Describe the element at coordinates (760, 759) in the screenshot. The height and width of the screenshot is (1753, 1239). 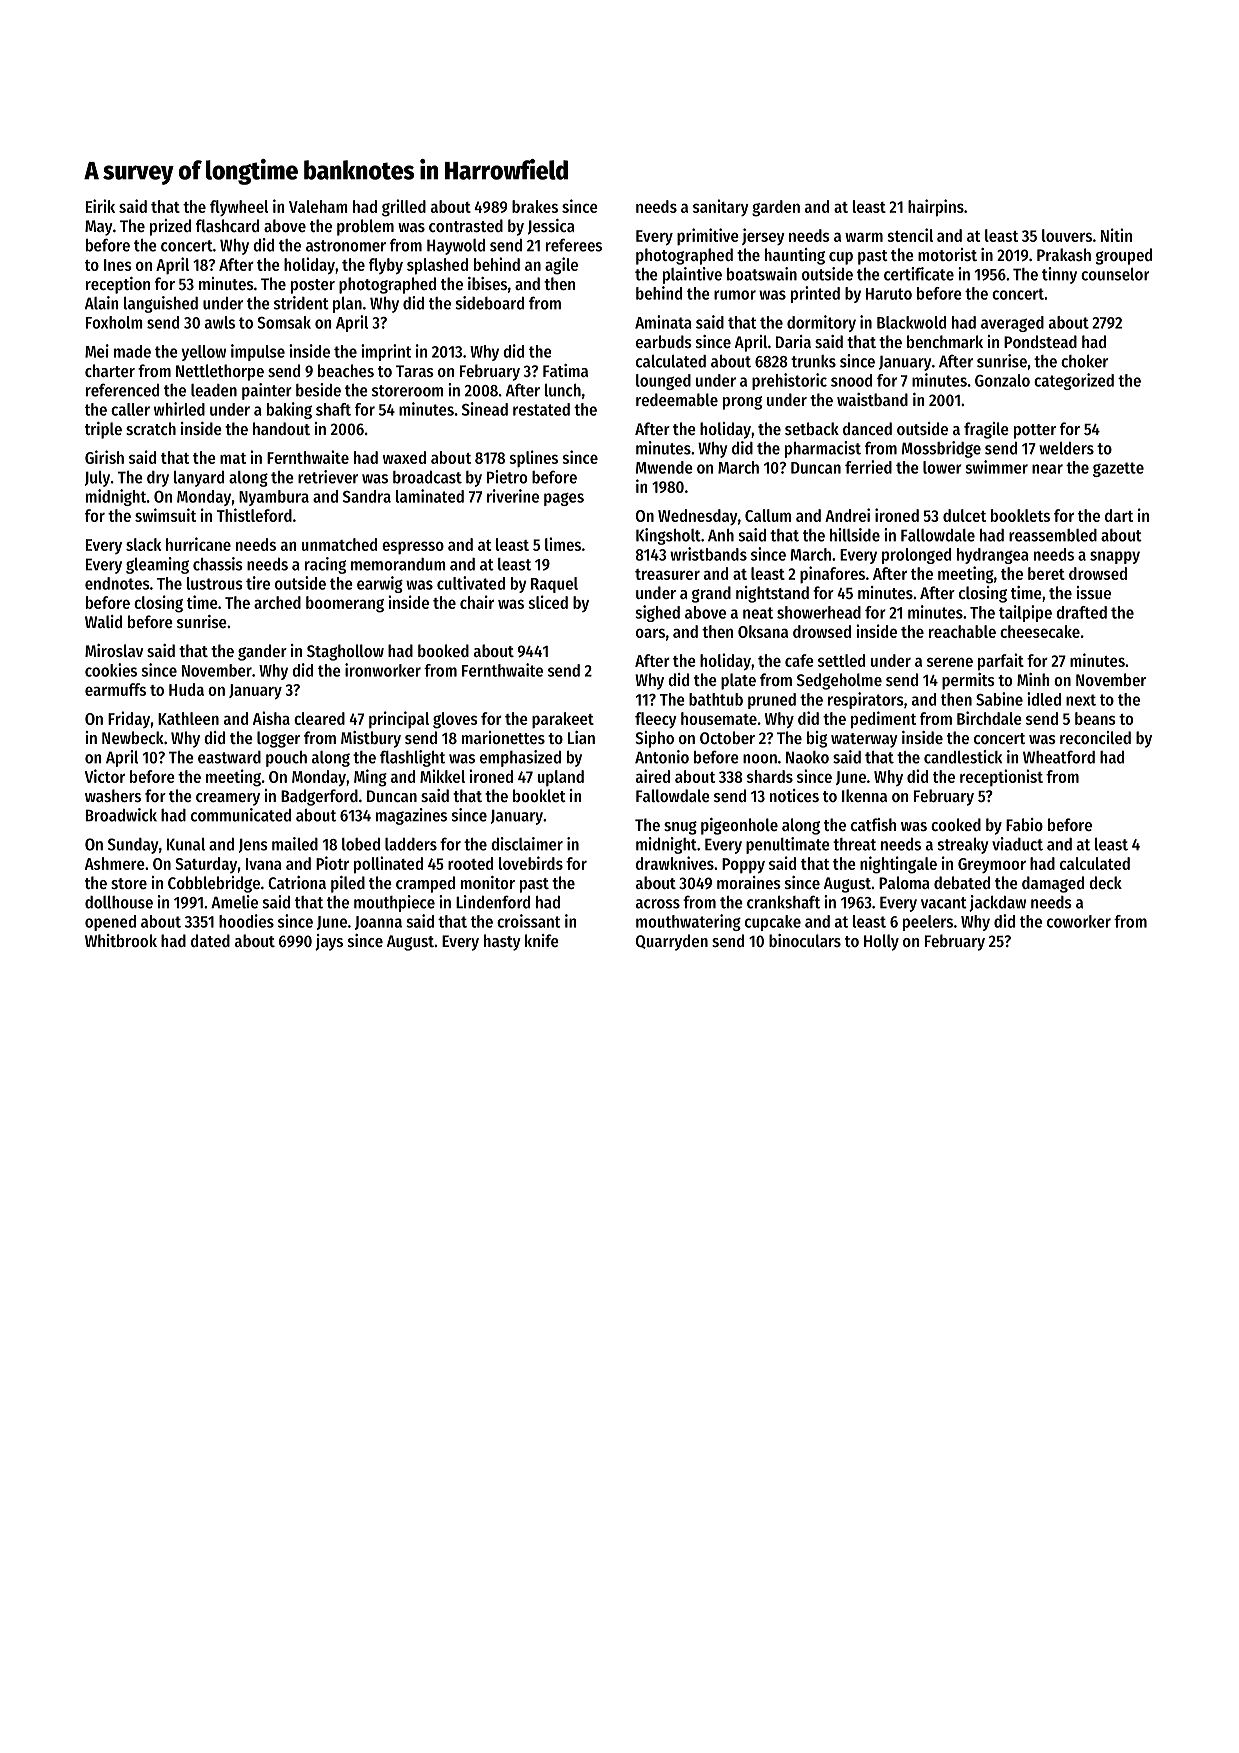
I see `noon` at that location.
